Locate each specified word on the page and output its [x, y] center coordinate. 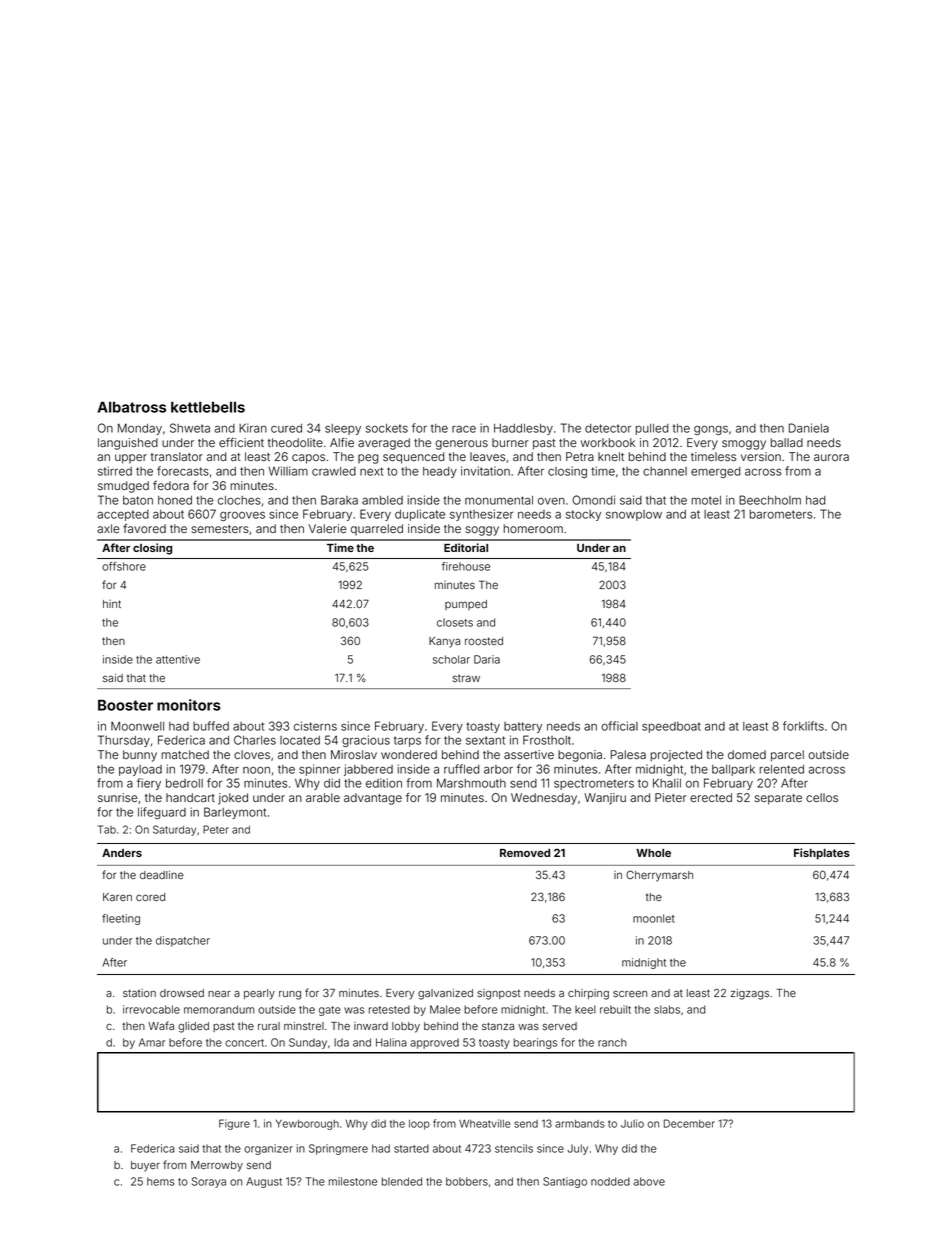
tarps [407, 741]
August [264, 1182]
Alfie [342, 442]
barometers [781, 514]
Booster [125, 705]
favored [144, 528]
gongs [711, 430]
